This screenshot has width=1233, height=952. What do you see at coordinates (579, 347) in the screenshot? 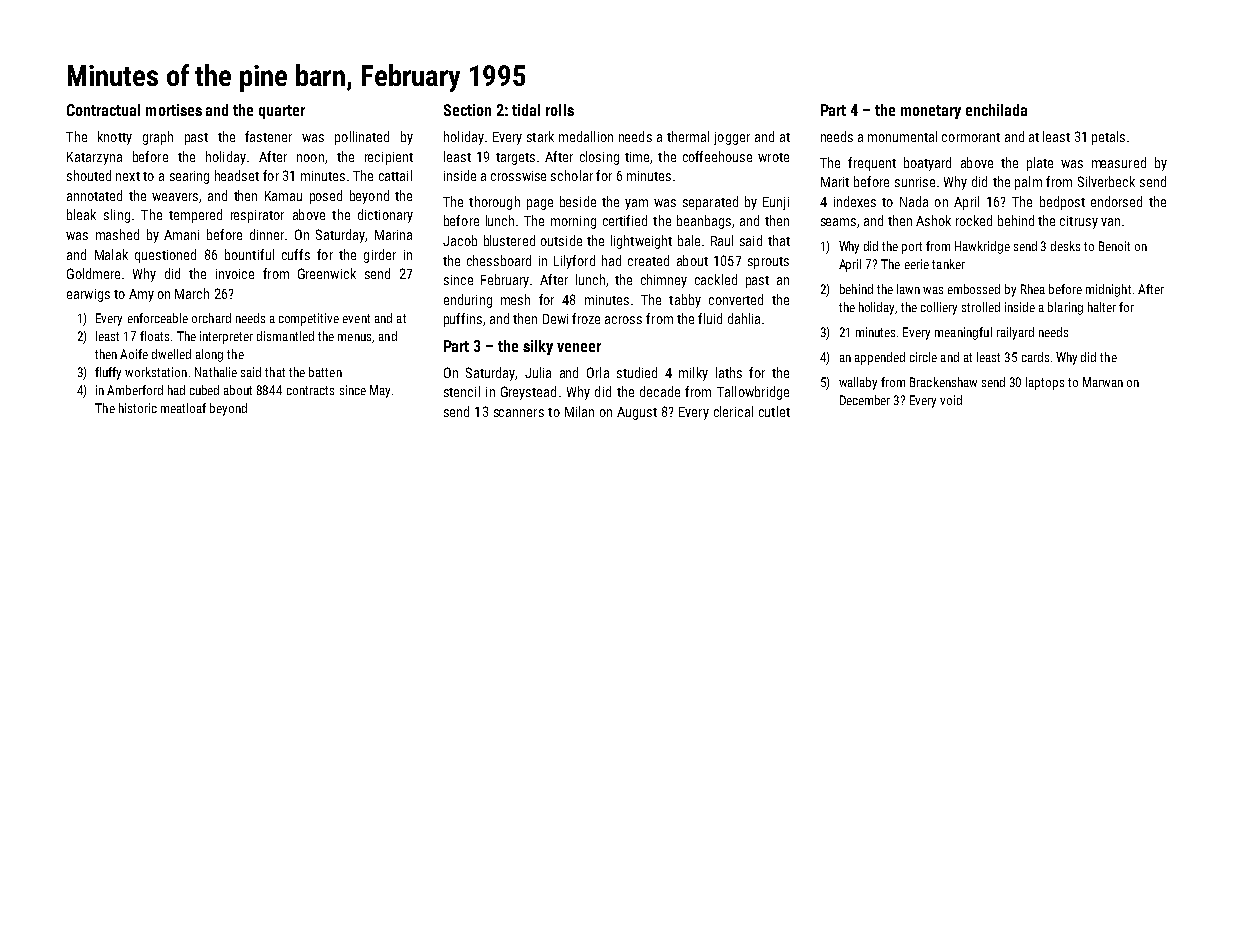
I see `veneer` at bounding box center [579, 347].
